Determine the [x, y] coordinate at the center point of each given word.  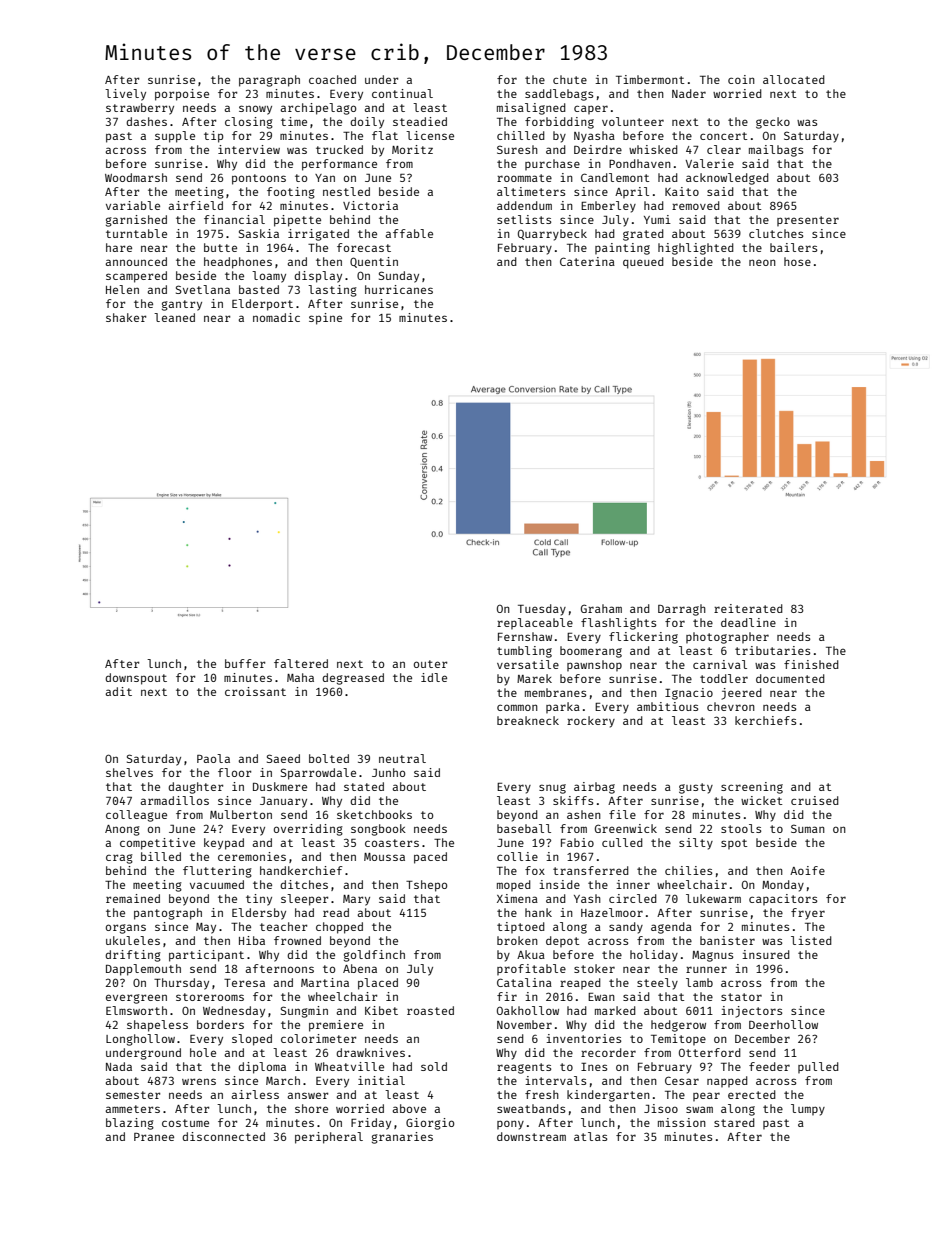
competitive [157, 844]
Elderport [262, 305]
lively [125, 95]
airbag [594, 788]
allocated [794, 79]
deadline [748, 622]
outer [430, 664]
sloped [252, 1040]
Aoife [807, 870]
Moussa [384, 857]
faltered [301, 663]
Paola [213, 758]
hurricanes [399, 289]
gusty [696, 788]
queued [643, 263]
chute [570, 79]
